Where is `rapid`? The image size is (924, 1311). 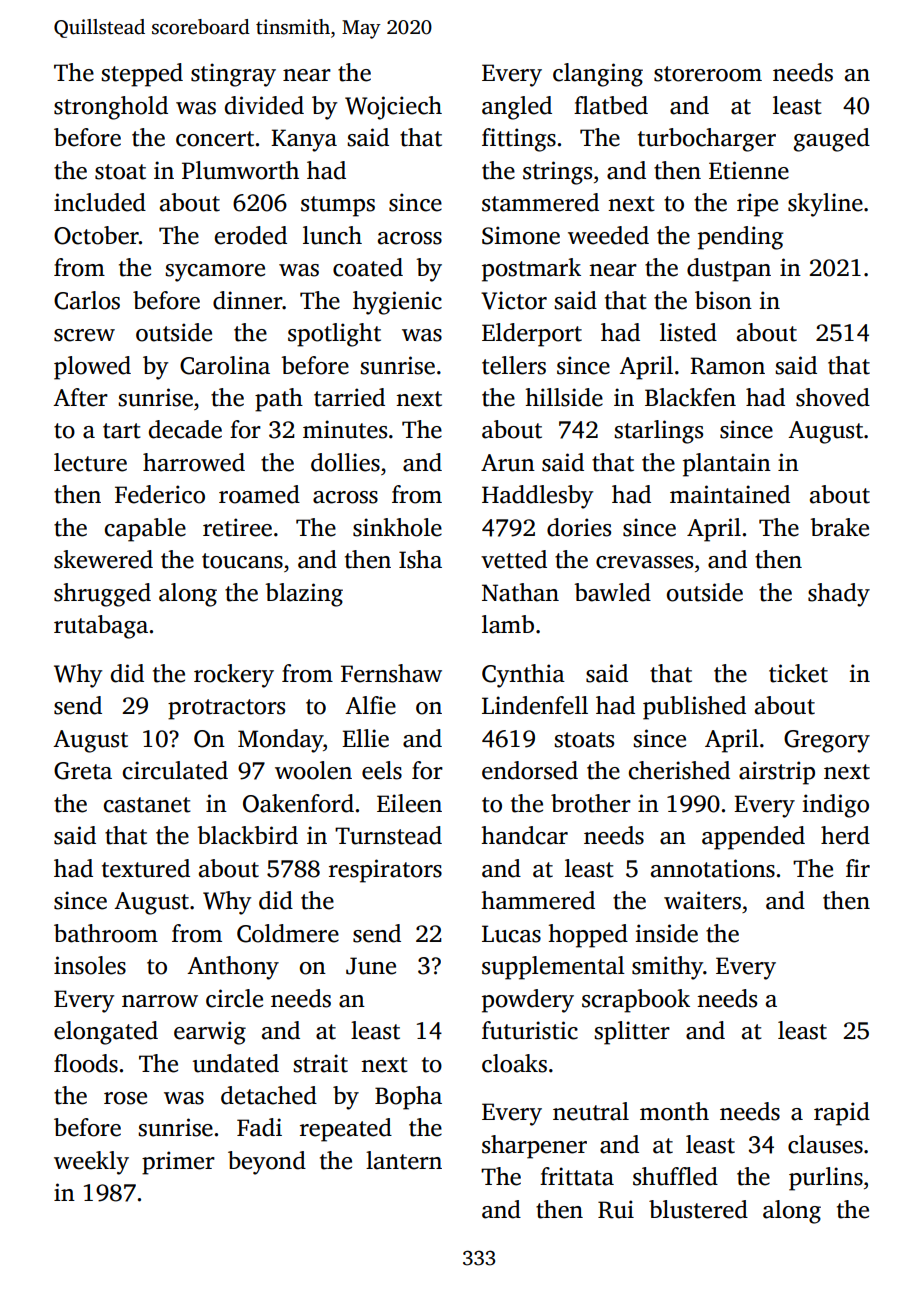 rapid is located at coordinates (842, 1114).
